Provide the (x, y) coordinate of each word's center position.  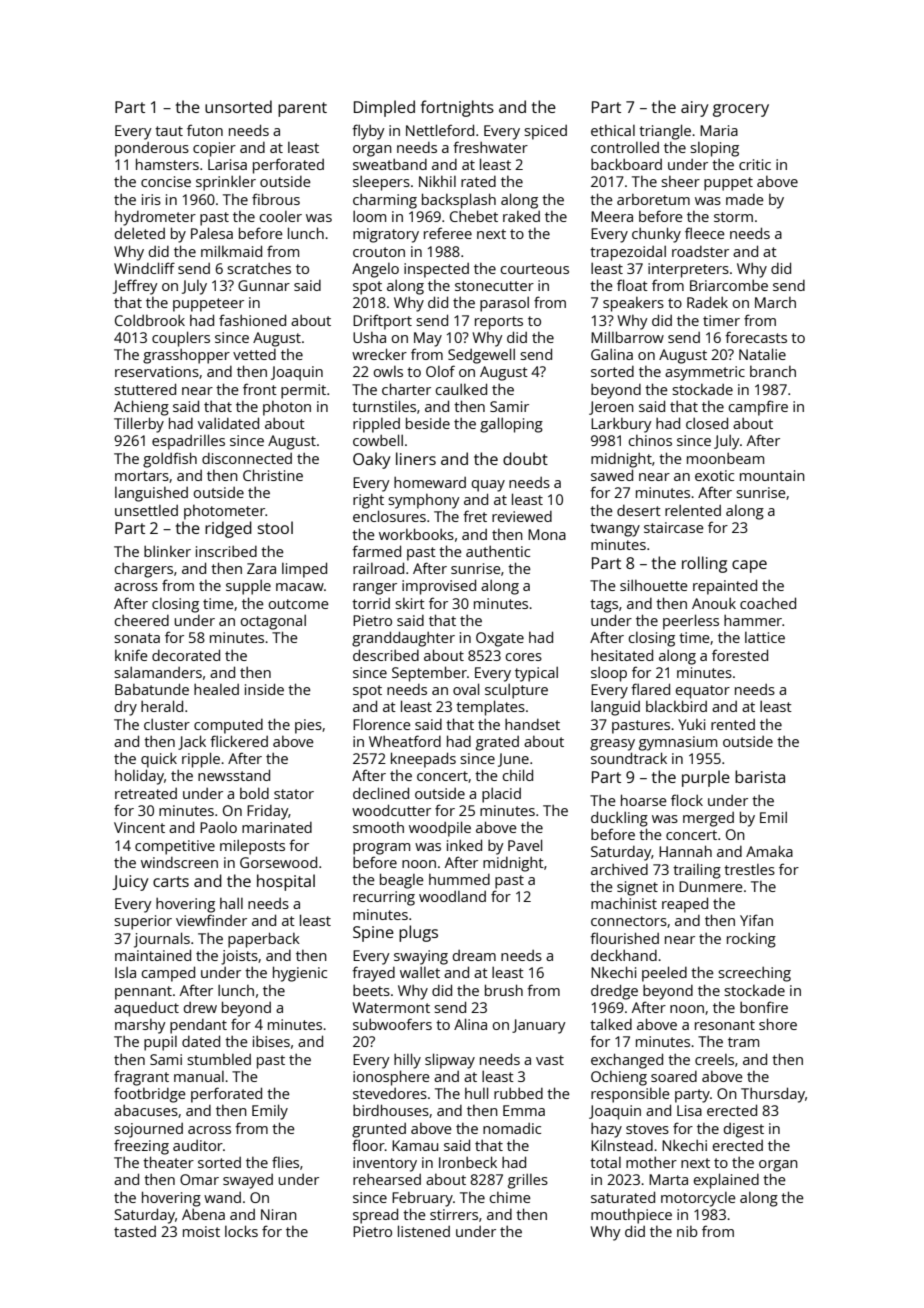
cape (749, 566)
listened (424, 1231)
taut (169, 131)
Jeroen (611, 408)
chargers (143, 570)
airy (695, 109)
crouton (379, 252)
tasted (135, 1231)
